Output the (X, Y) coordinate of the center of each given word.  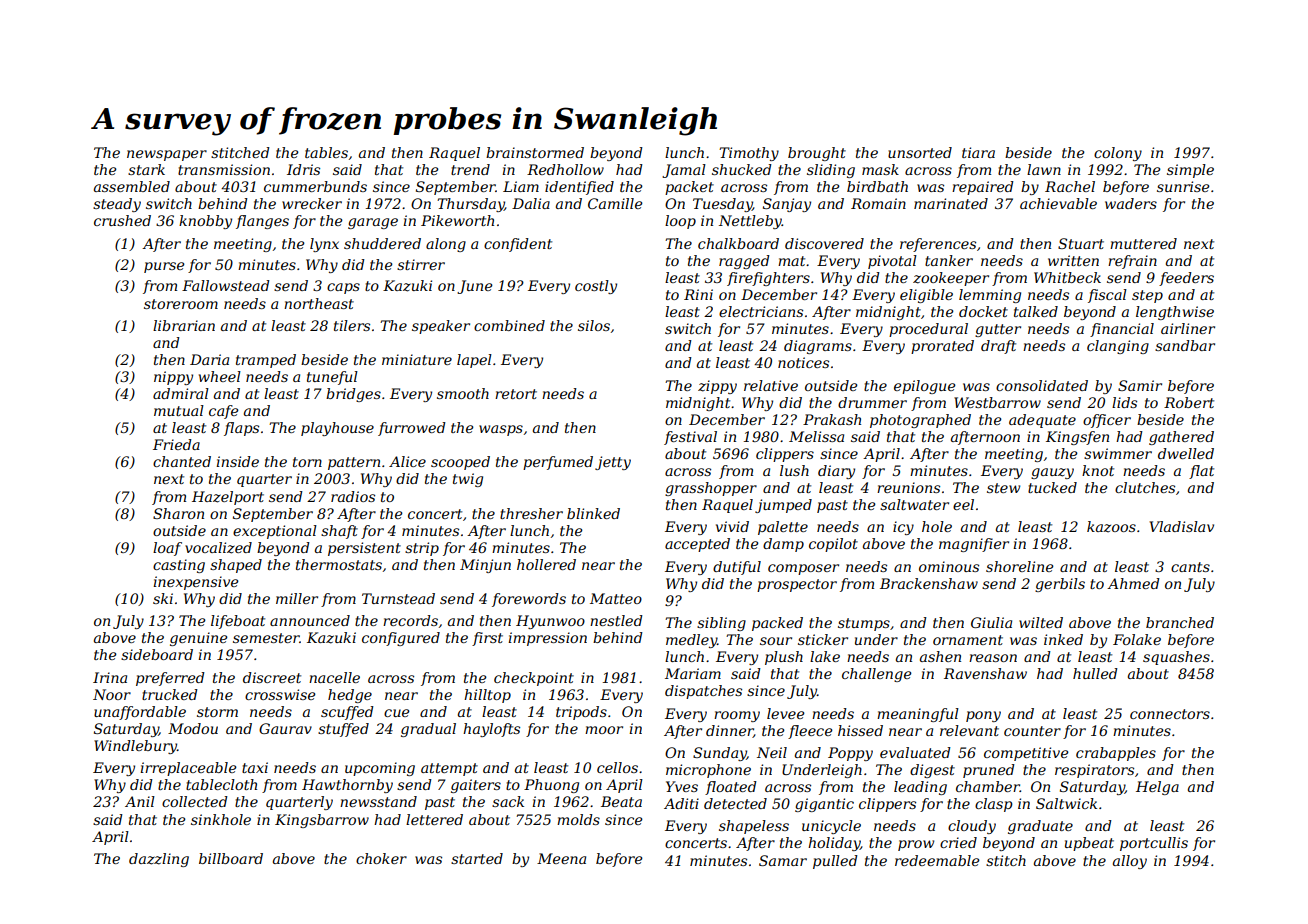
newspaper (167, 155)
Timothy (749, 154)
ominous (949, 566)
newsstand (378, 801)
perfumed (558, 463)
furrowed (412, 429)
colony (1118, 154)
